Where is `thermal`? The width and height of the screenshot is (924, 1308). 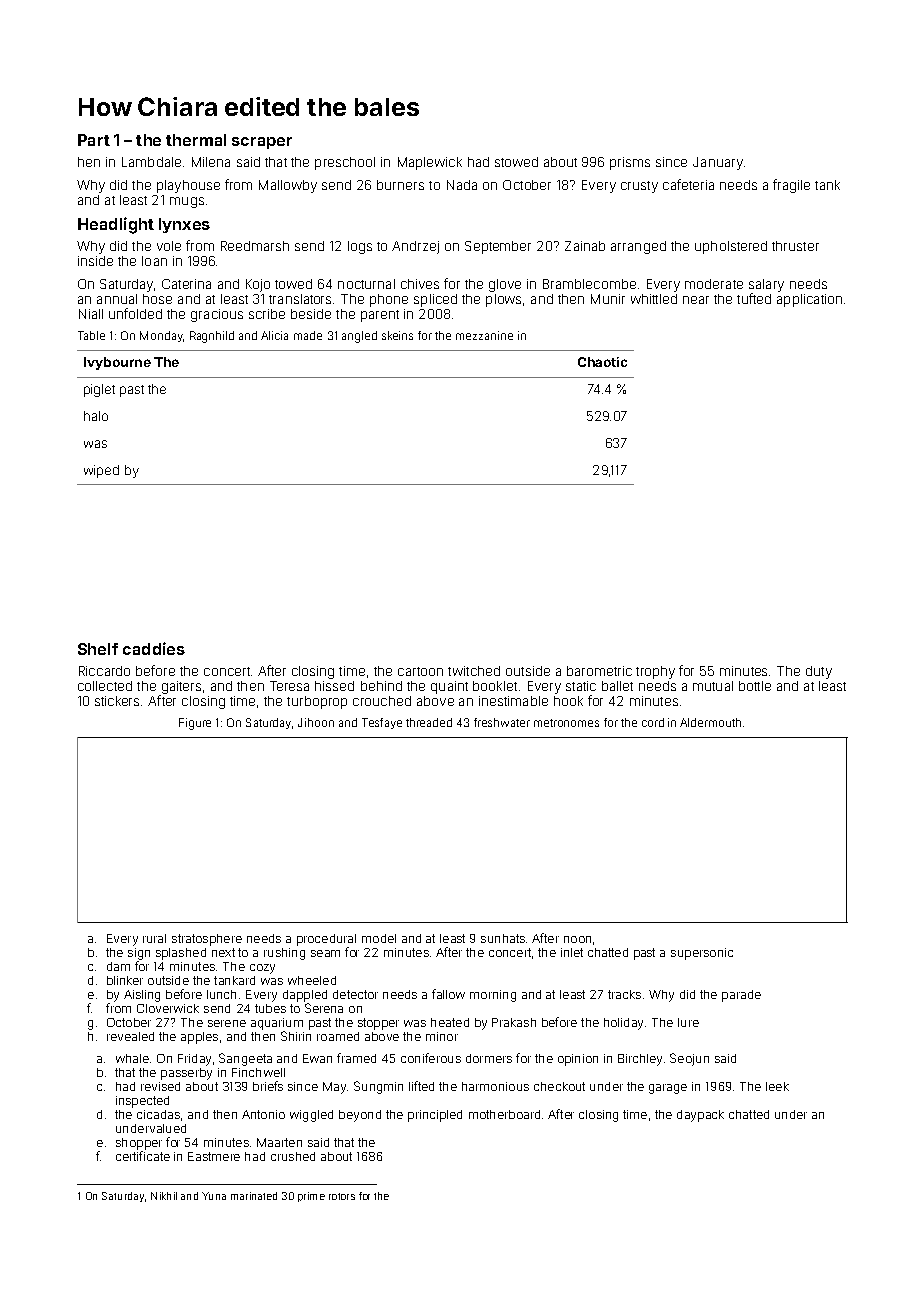
thermal is located at coordinates (196, 140).
